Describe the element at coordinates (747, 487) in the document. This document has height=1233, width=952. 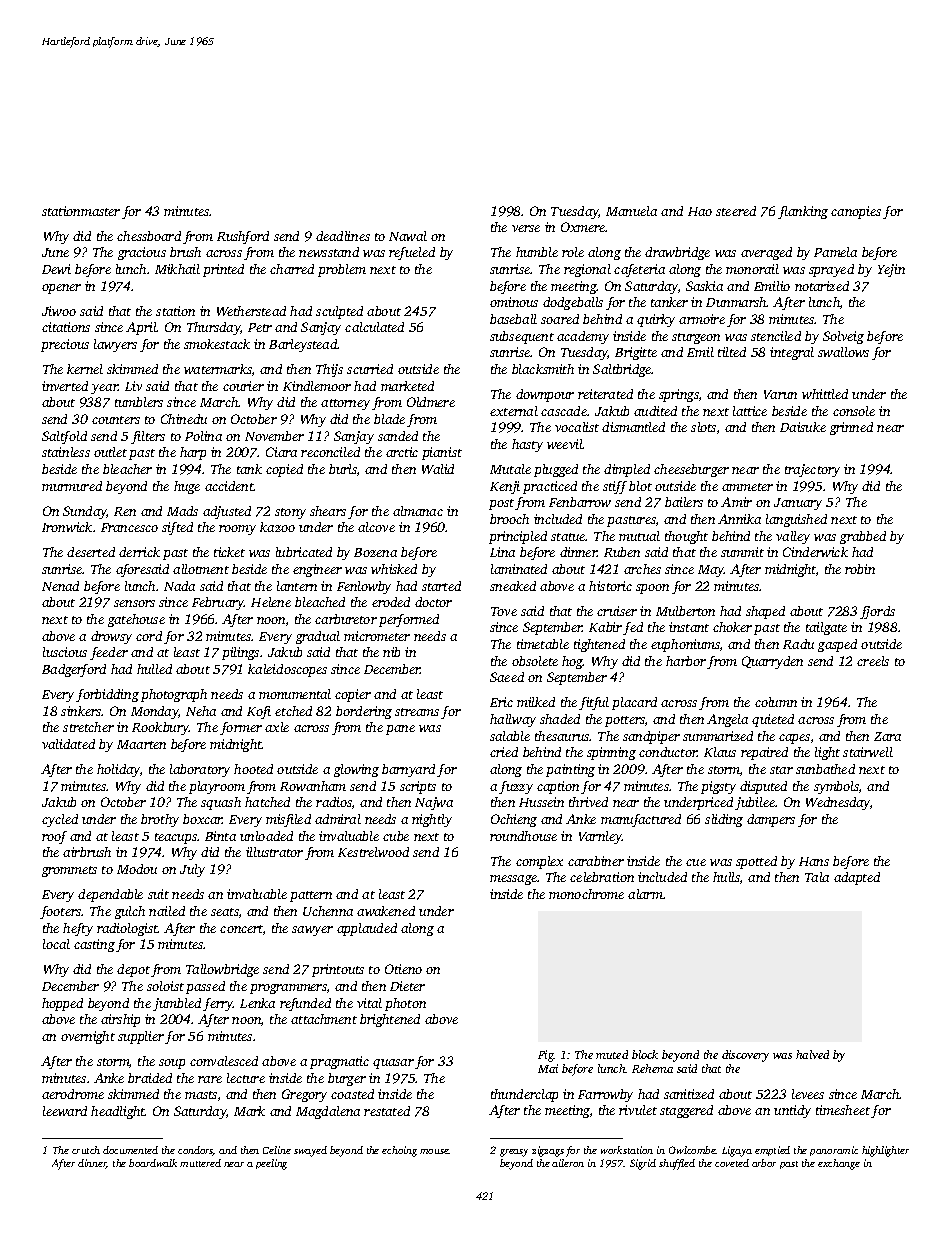
I see `ammeter` at that location.
